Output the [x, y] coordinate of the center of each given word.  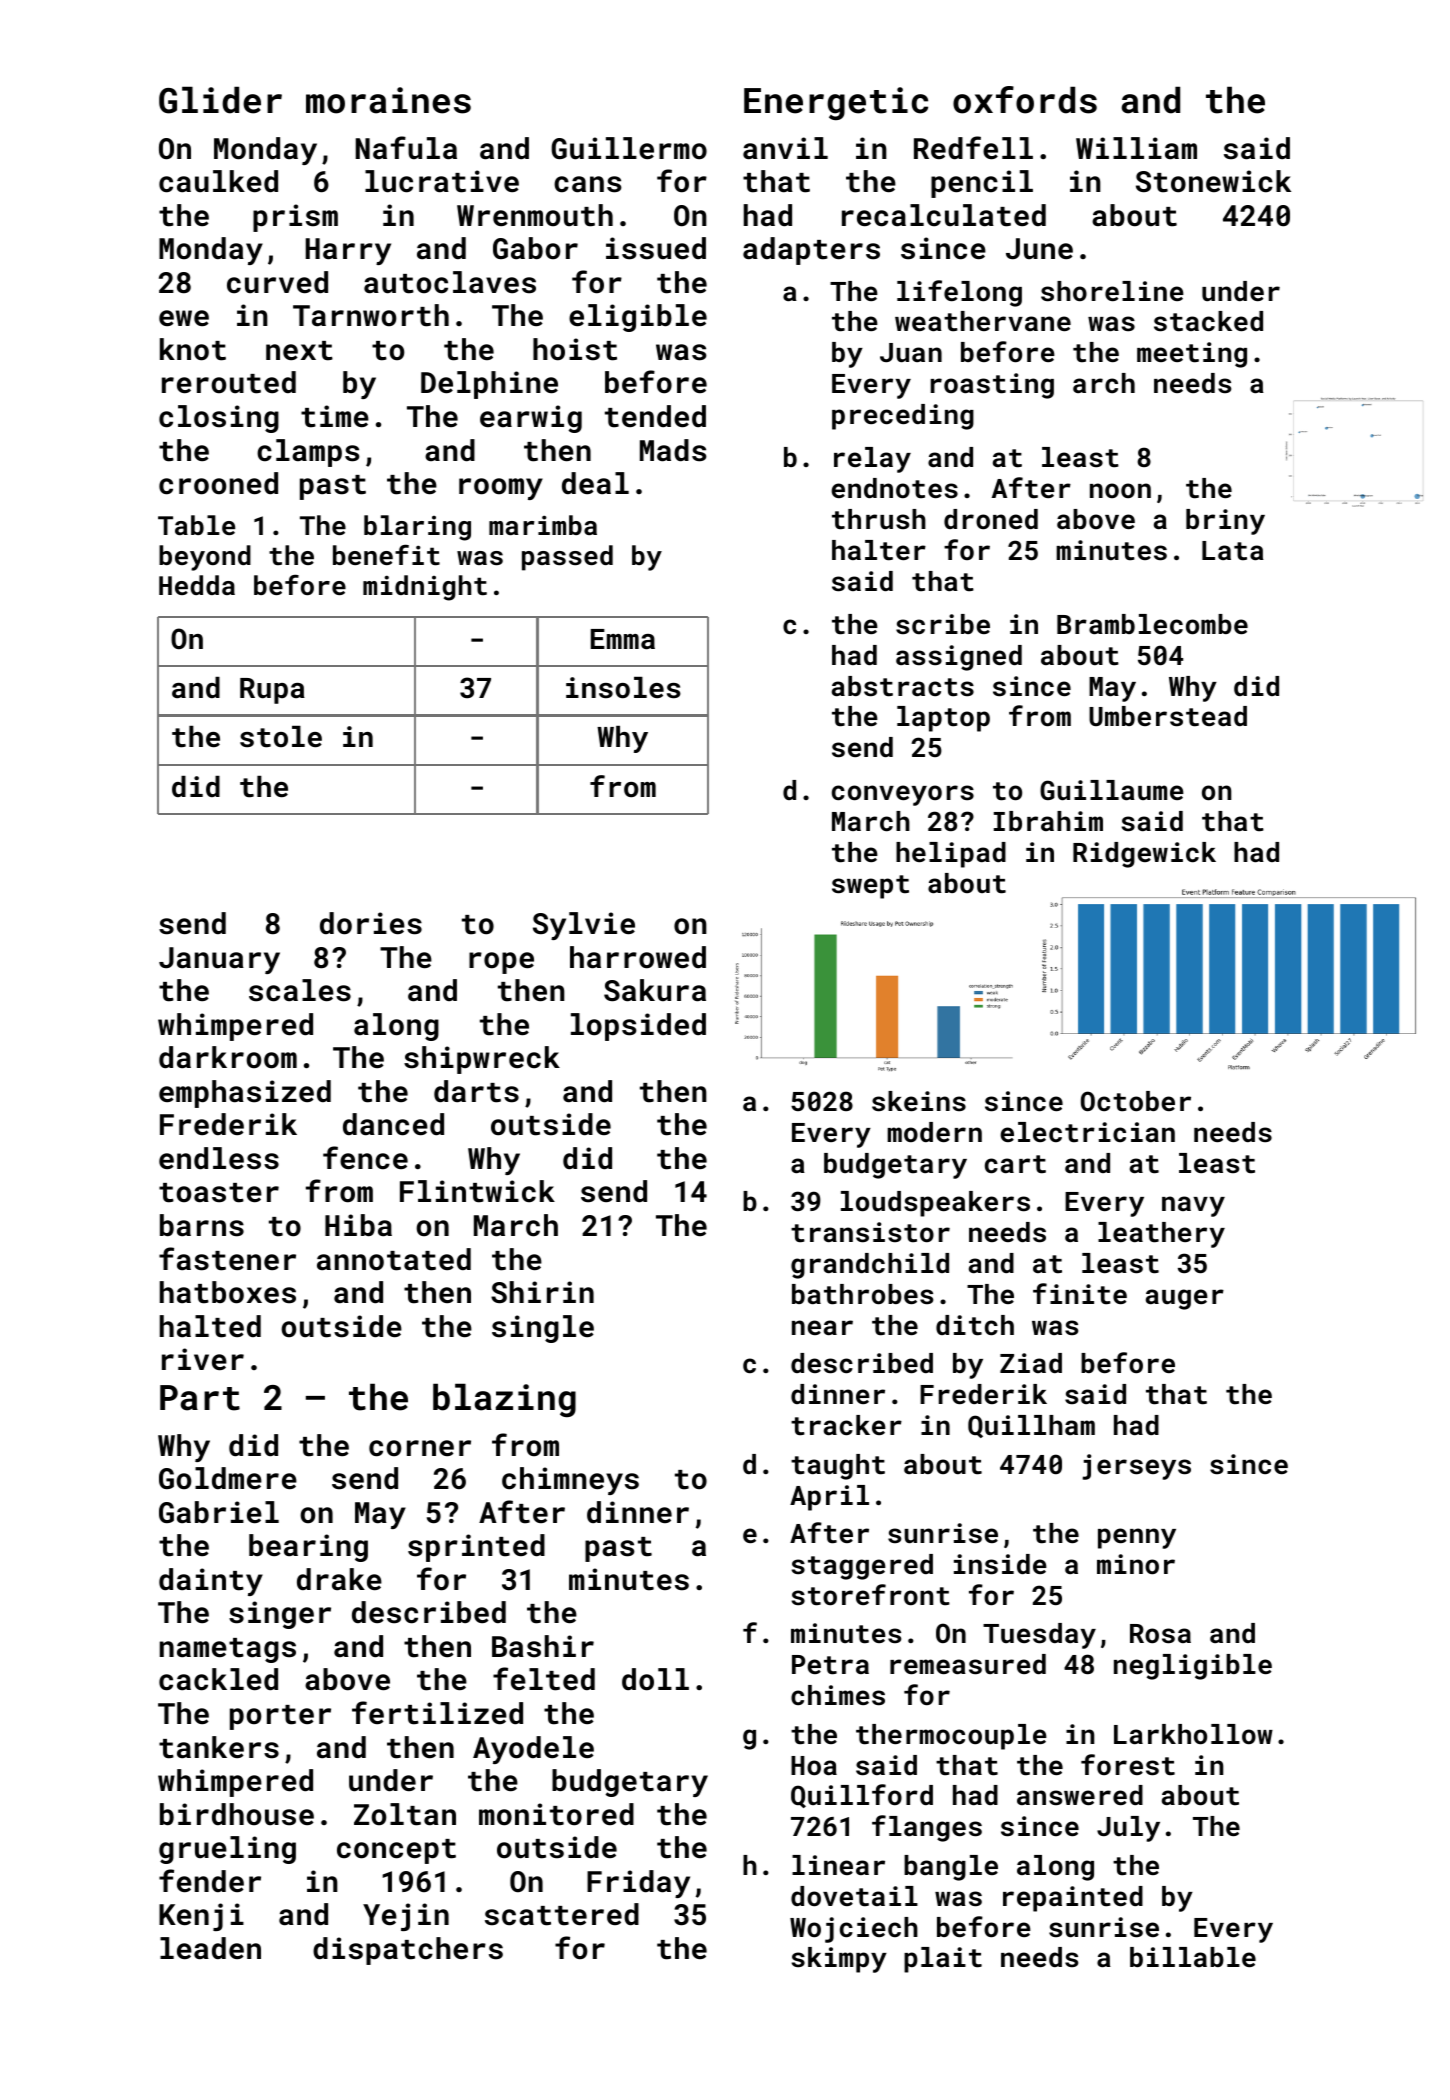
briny [1225, 522]
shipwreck [482, 1060]
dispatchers [408, 1951]
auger [1185, 1299]
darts [476, 1091]
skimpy [839, 1960]
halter [879, 550]
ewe [184, 318]
